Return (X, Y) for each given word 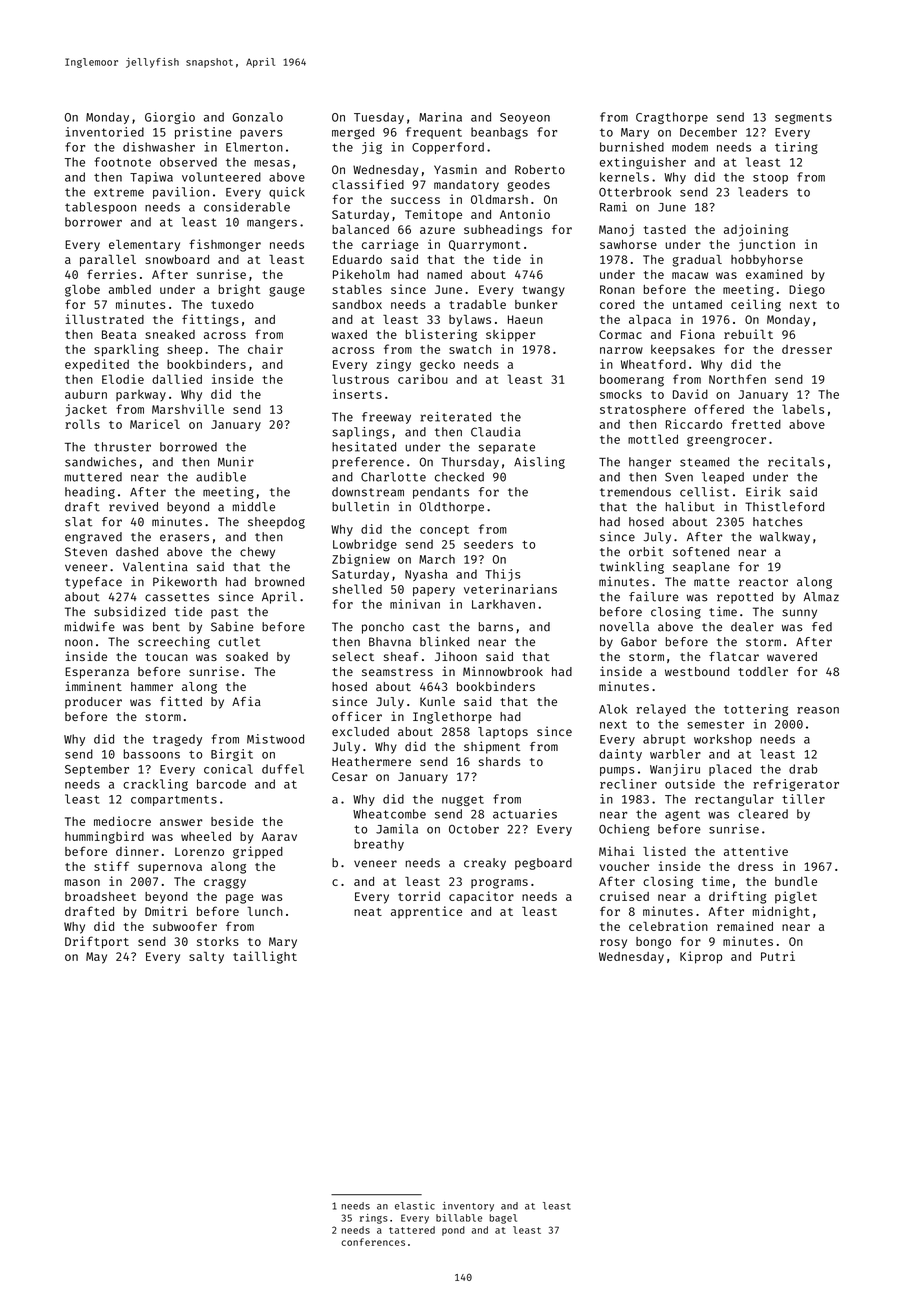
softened (701, 552)
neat (368, 912)
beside (232, 821)
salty (206, 958)
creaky (485, 864)
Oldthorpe (452, 508)
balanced (360, 229)
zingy (393, 365)
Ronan (617, 289)
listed (664, 851)
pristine (203, 133)
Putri (778, 956)
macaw (690, 275)
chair (265, 349)
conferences (373, 1242)
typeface (93, 583)
